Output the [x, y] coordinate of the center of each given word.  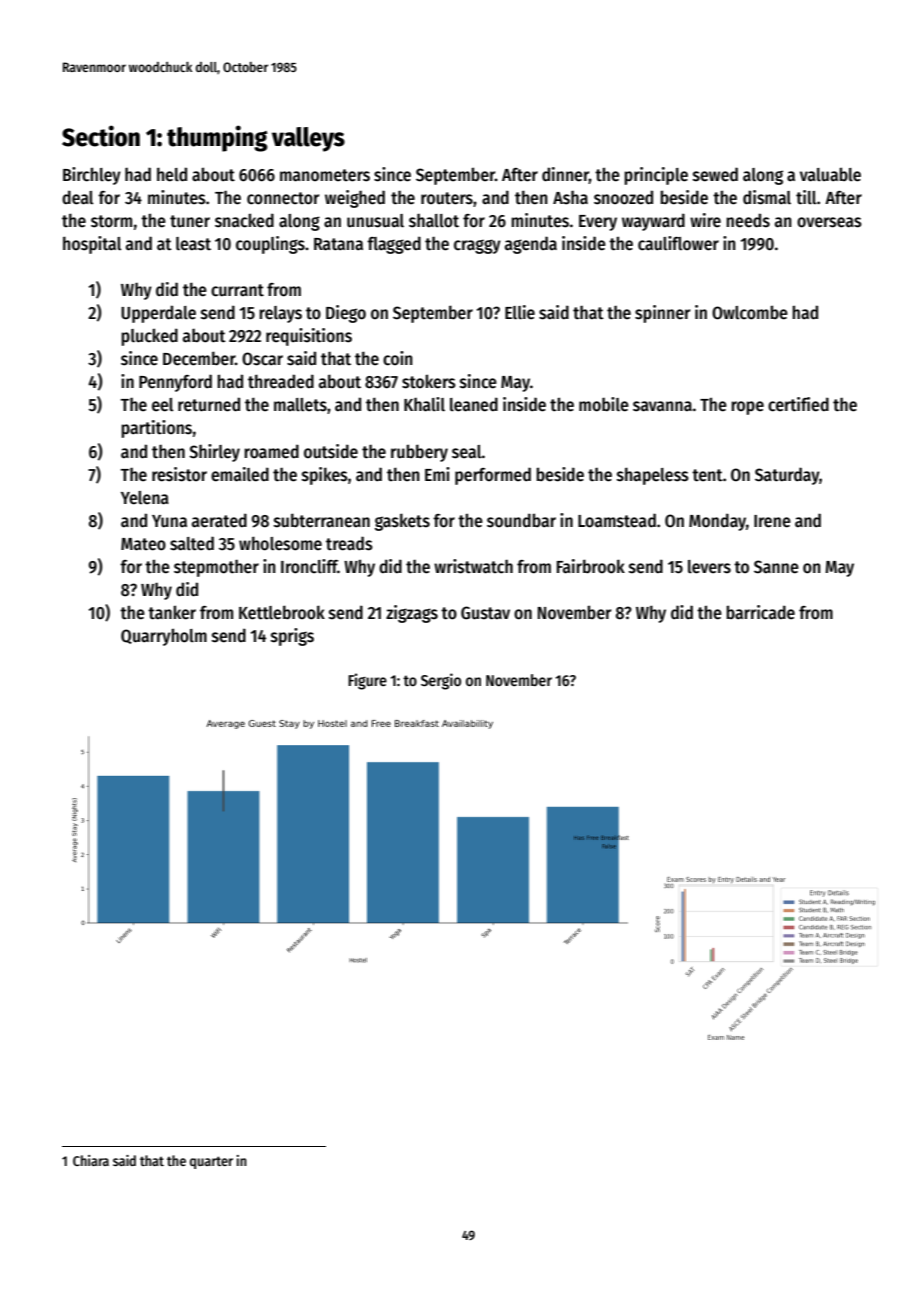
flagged [394, 245]
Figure [367, 681]
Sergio [441, 681]
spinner [662, 314]
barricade [760, 612]
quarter [211, 1162]
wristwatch [473, 566]
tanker [172, 612]
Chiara [91, 1160]
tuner [190, 221]
